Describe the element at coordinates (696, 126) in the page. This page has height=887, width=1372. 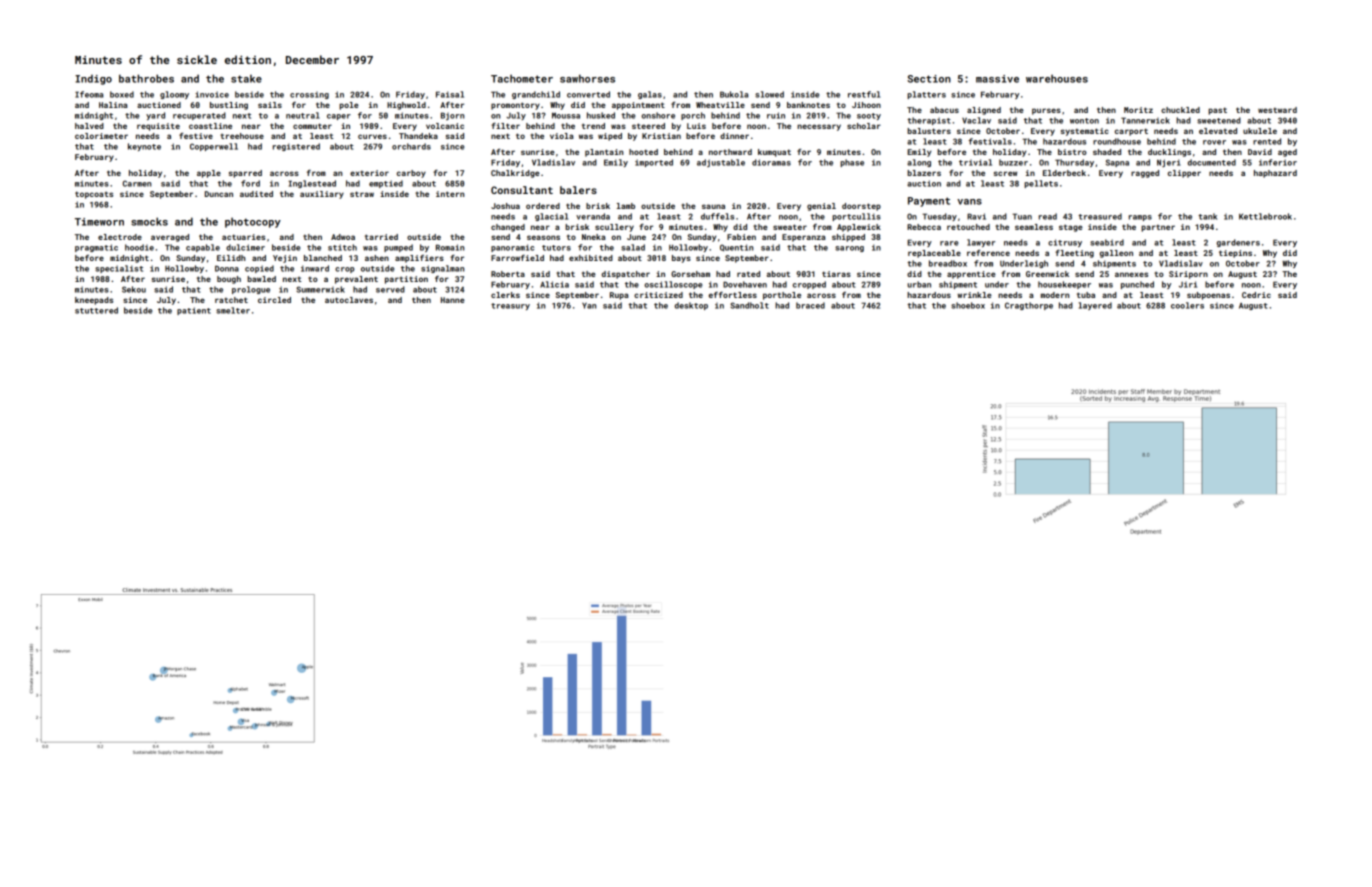
I see `Luis` at that location.
